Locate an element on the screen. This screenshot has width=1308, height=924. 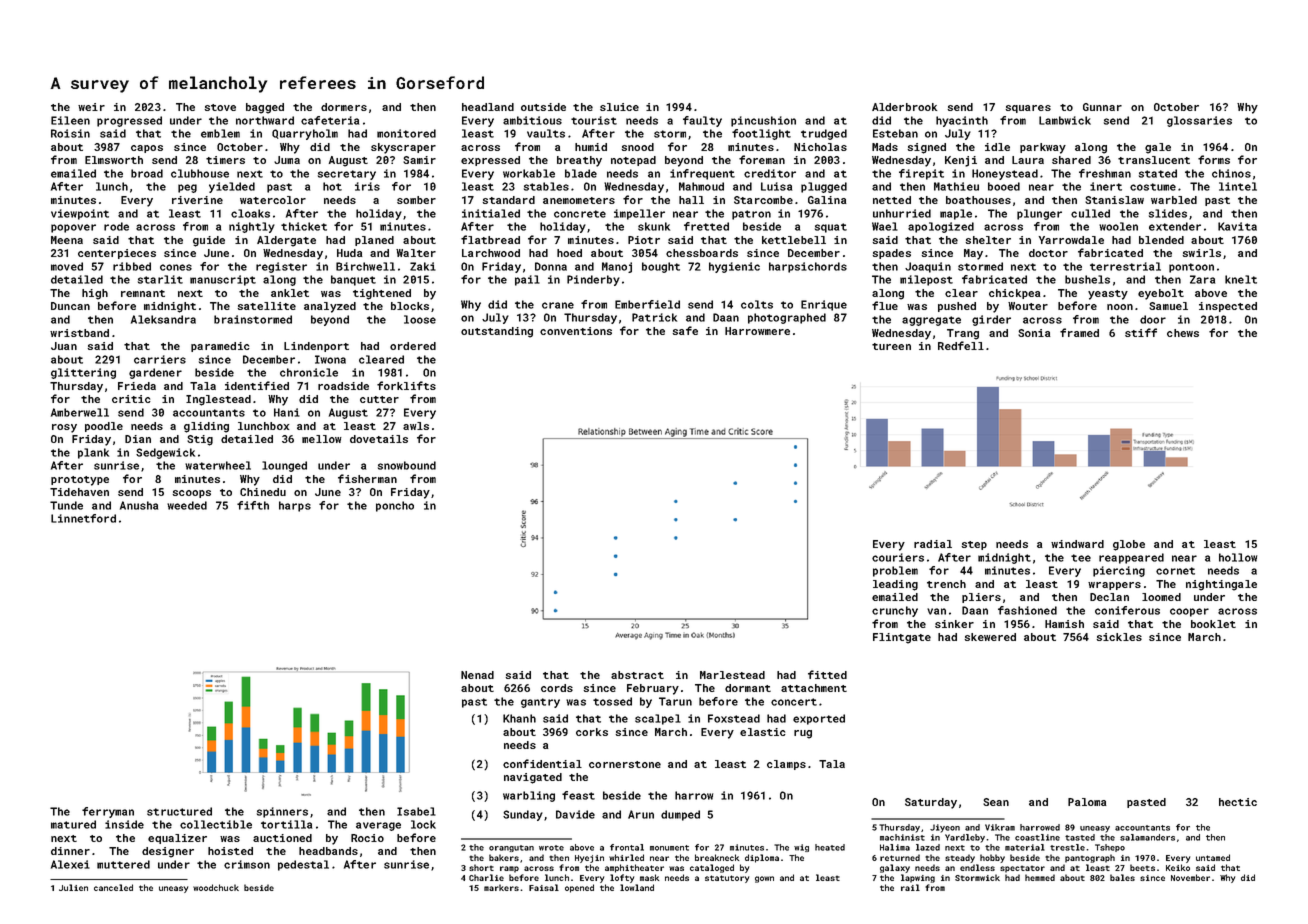
ferryman is located at coordinates (108, 812).
